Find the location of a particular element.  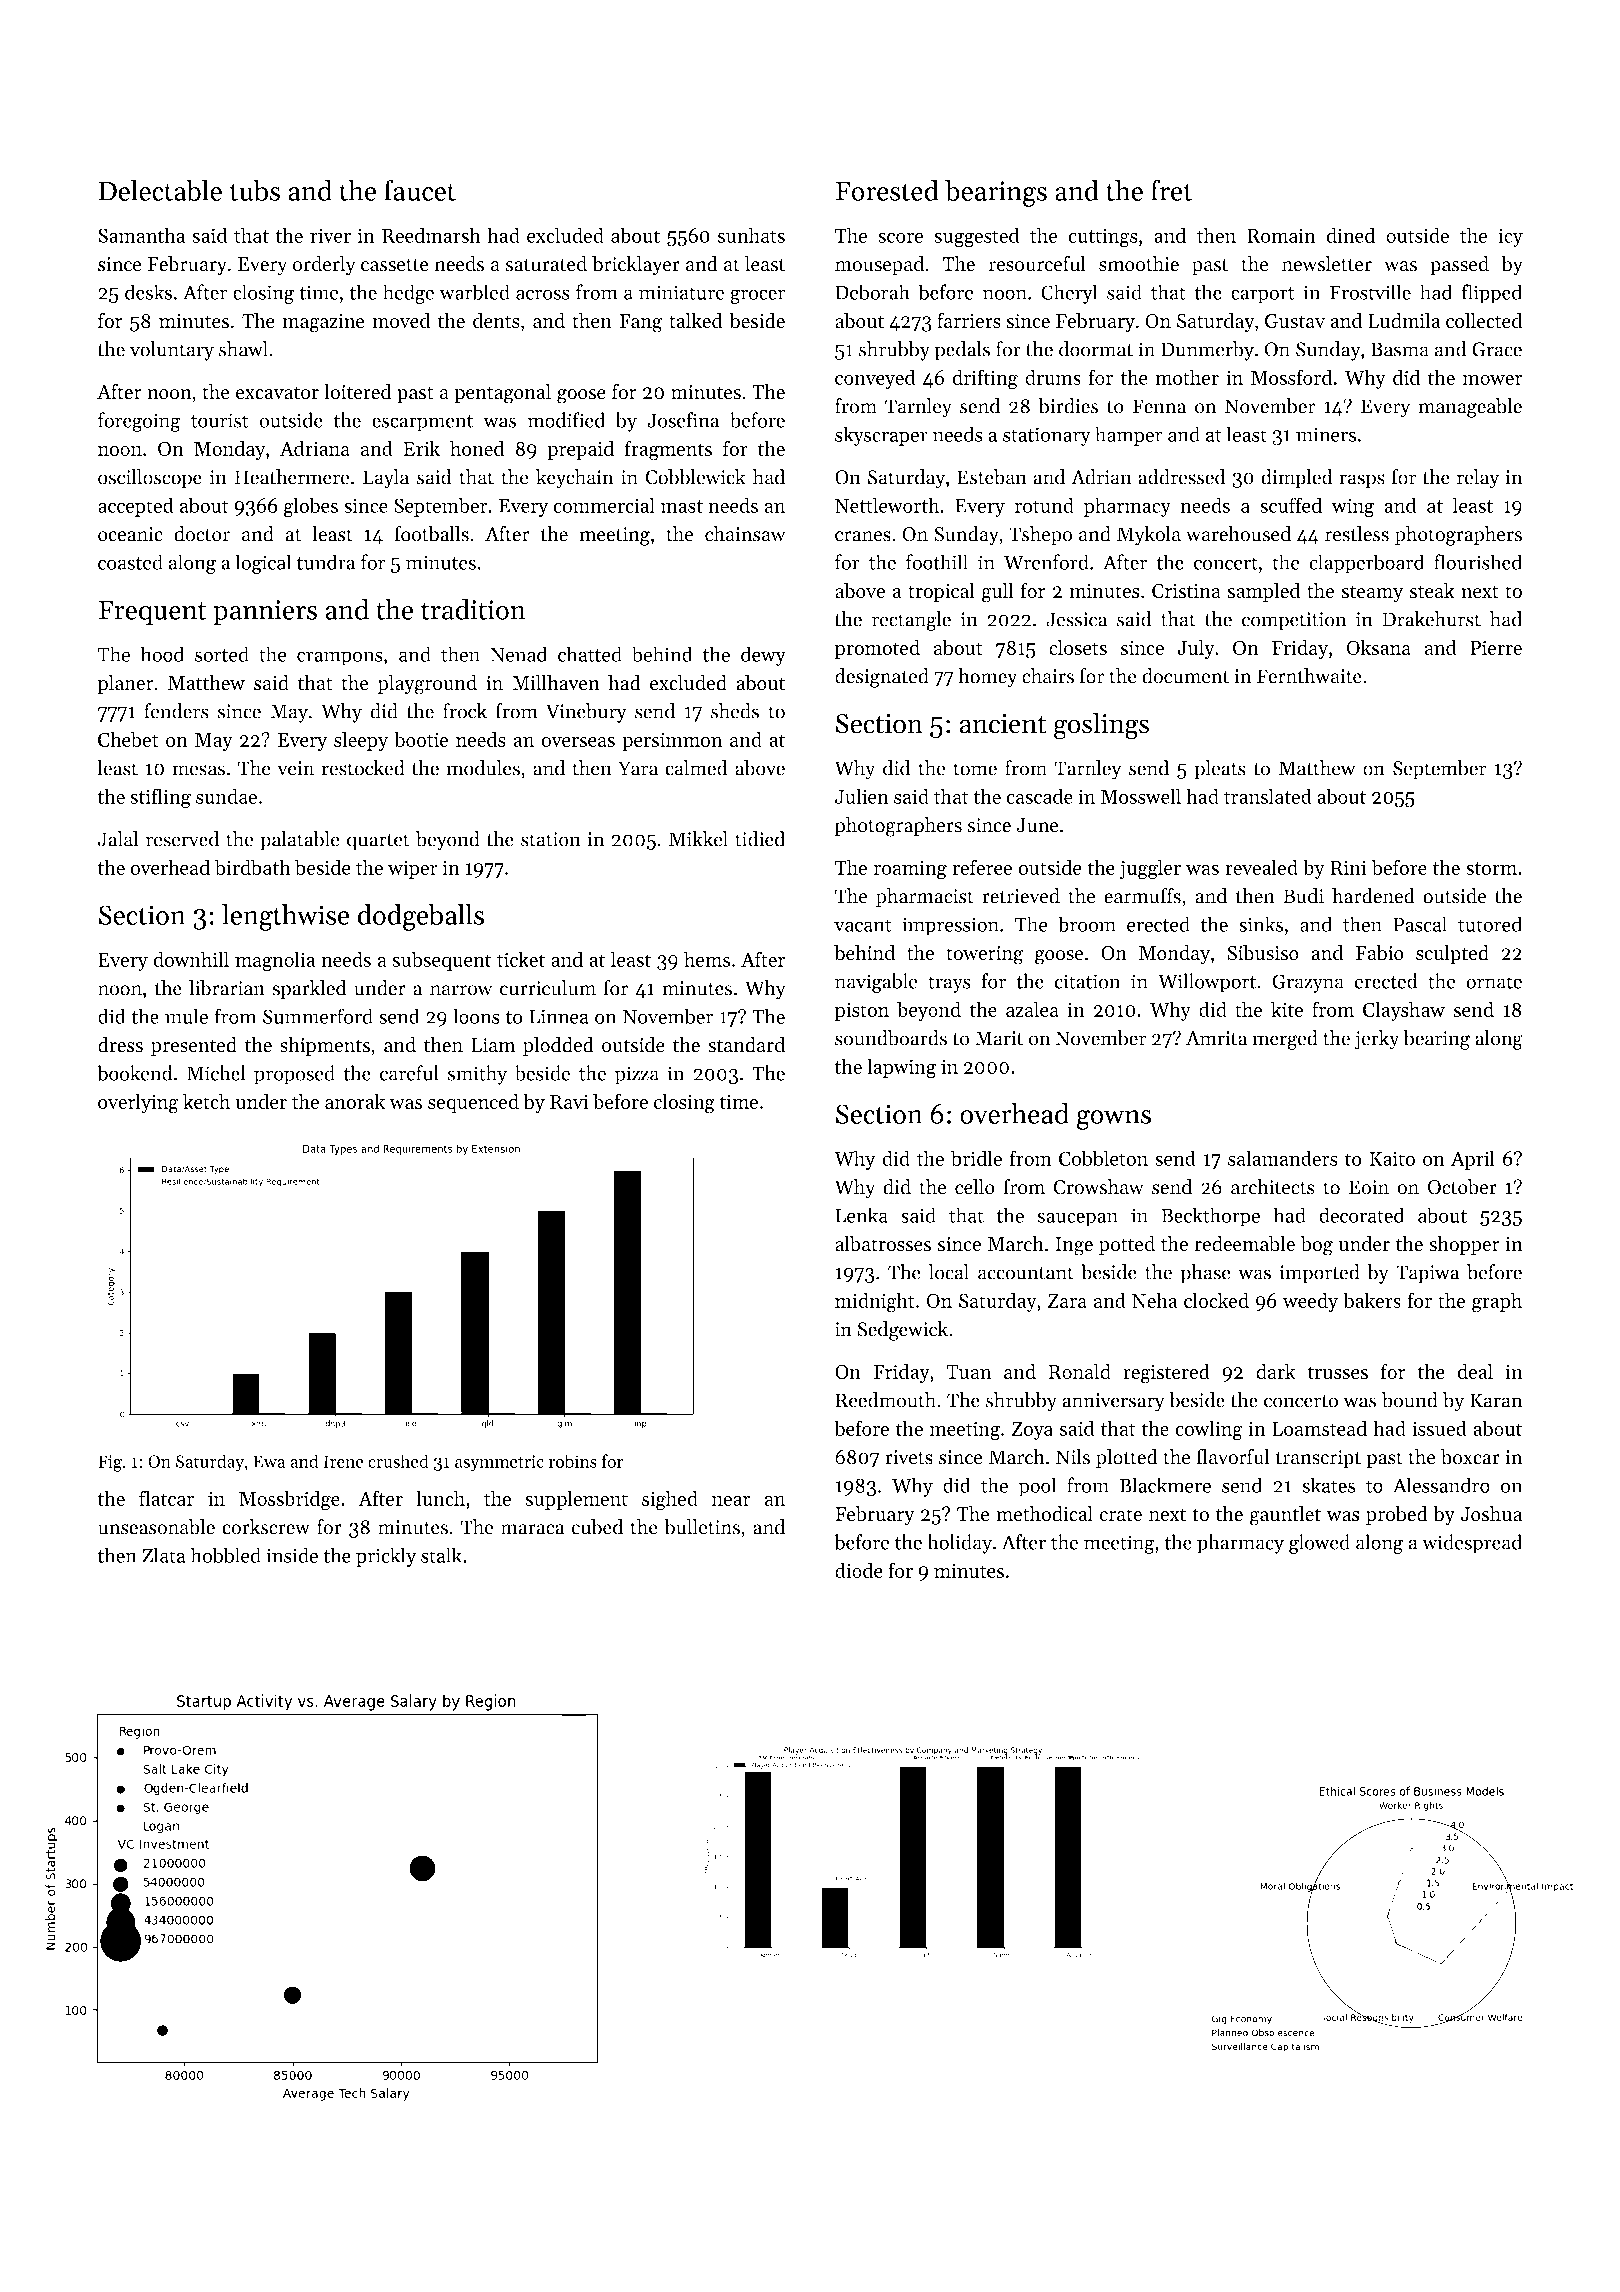

Mossford is located at coordinates (1291, 377).
